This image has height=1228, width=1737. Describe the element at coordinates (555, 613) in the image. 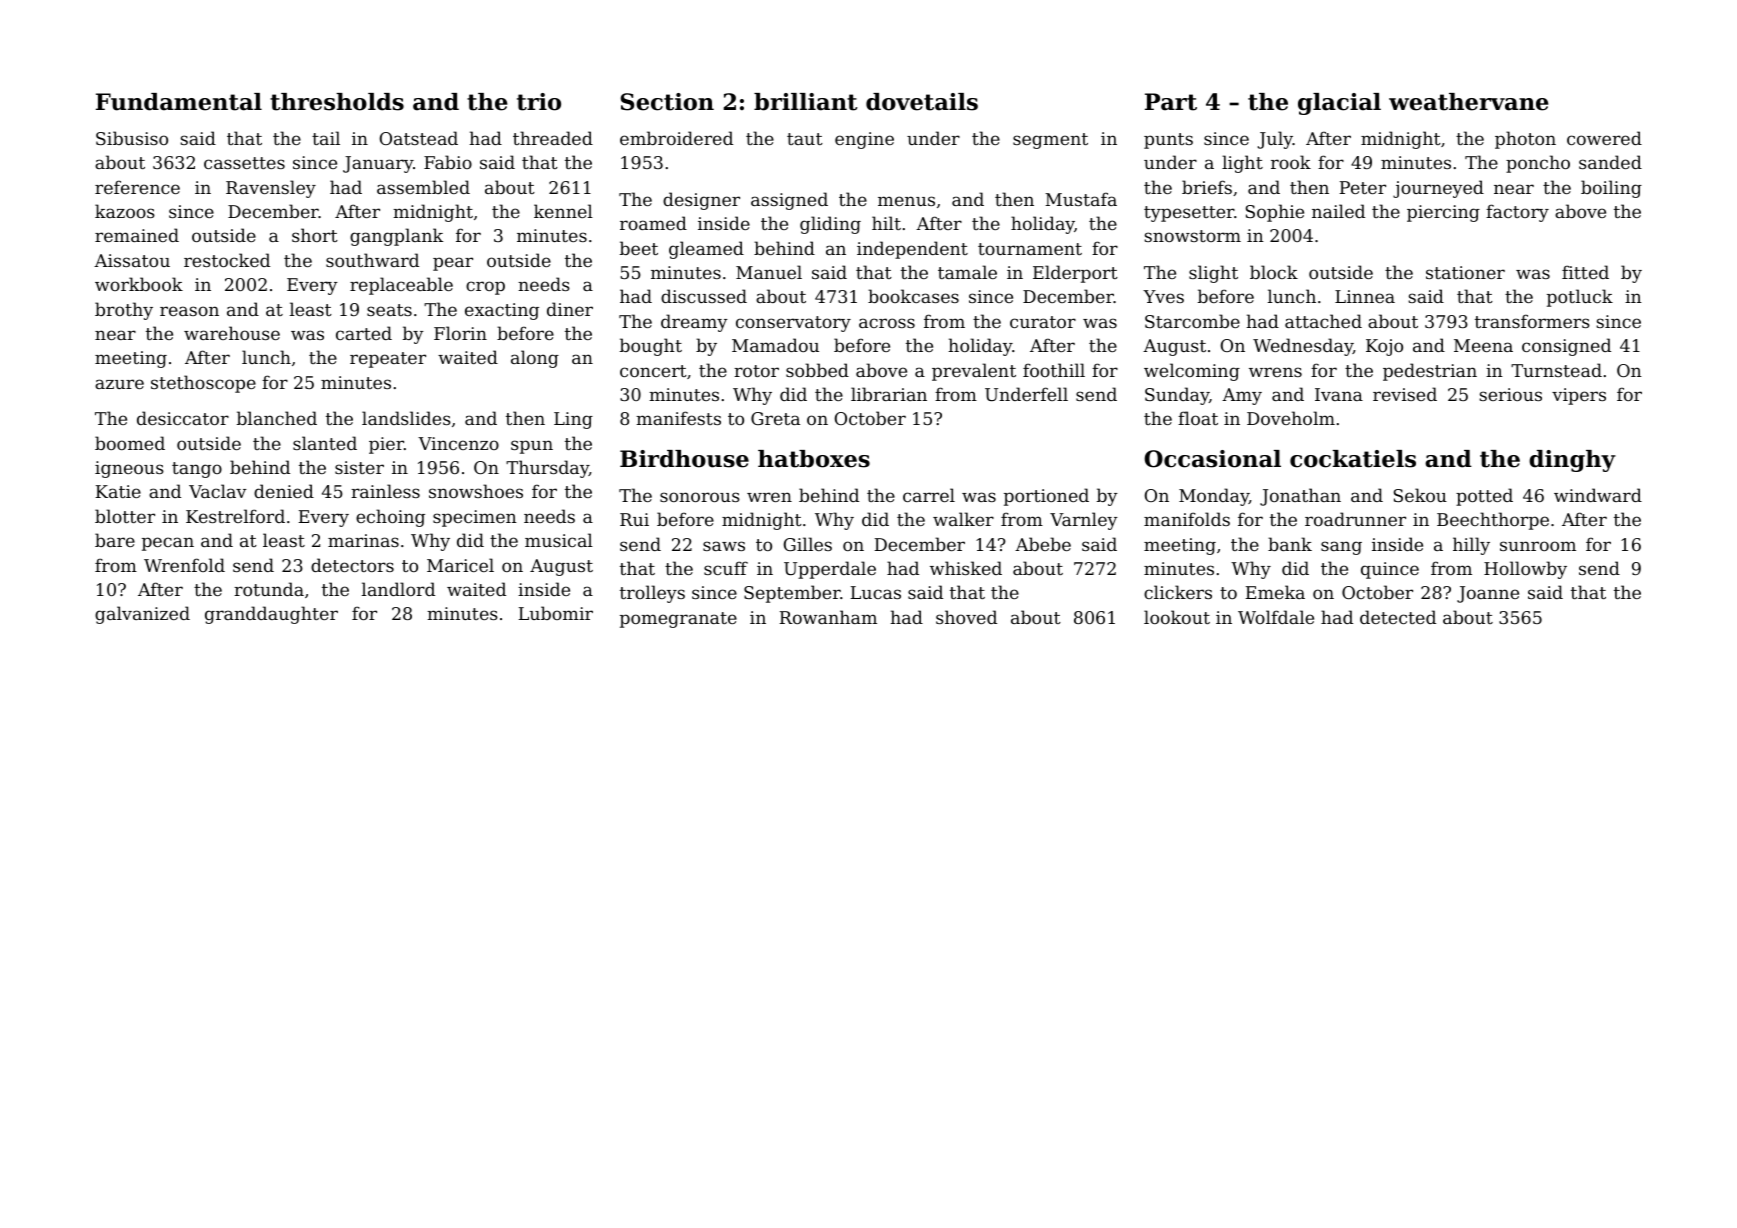

I see `Lubomir` at that location.
